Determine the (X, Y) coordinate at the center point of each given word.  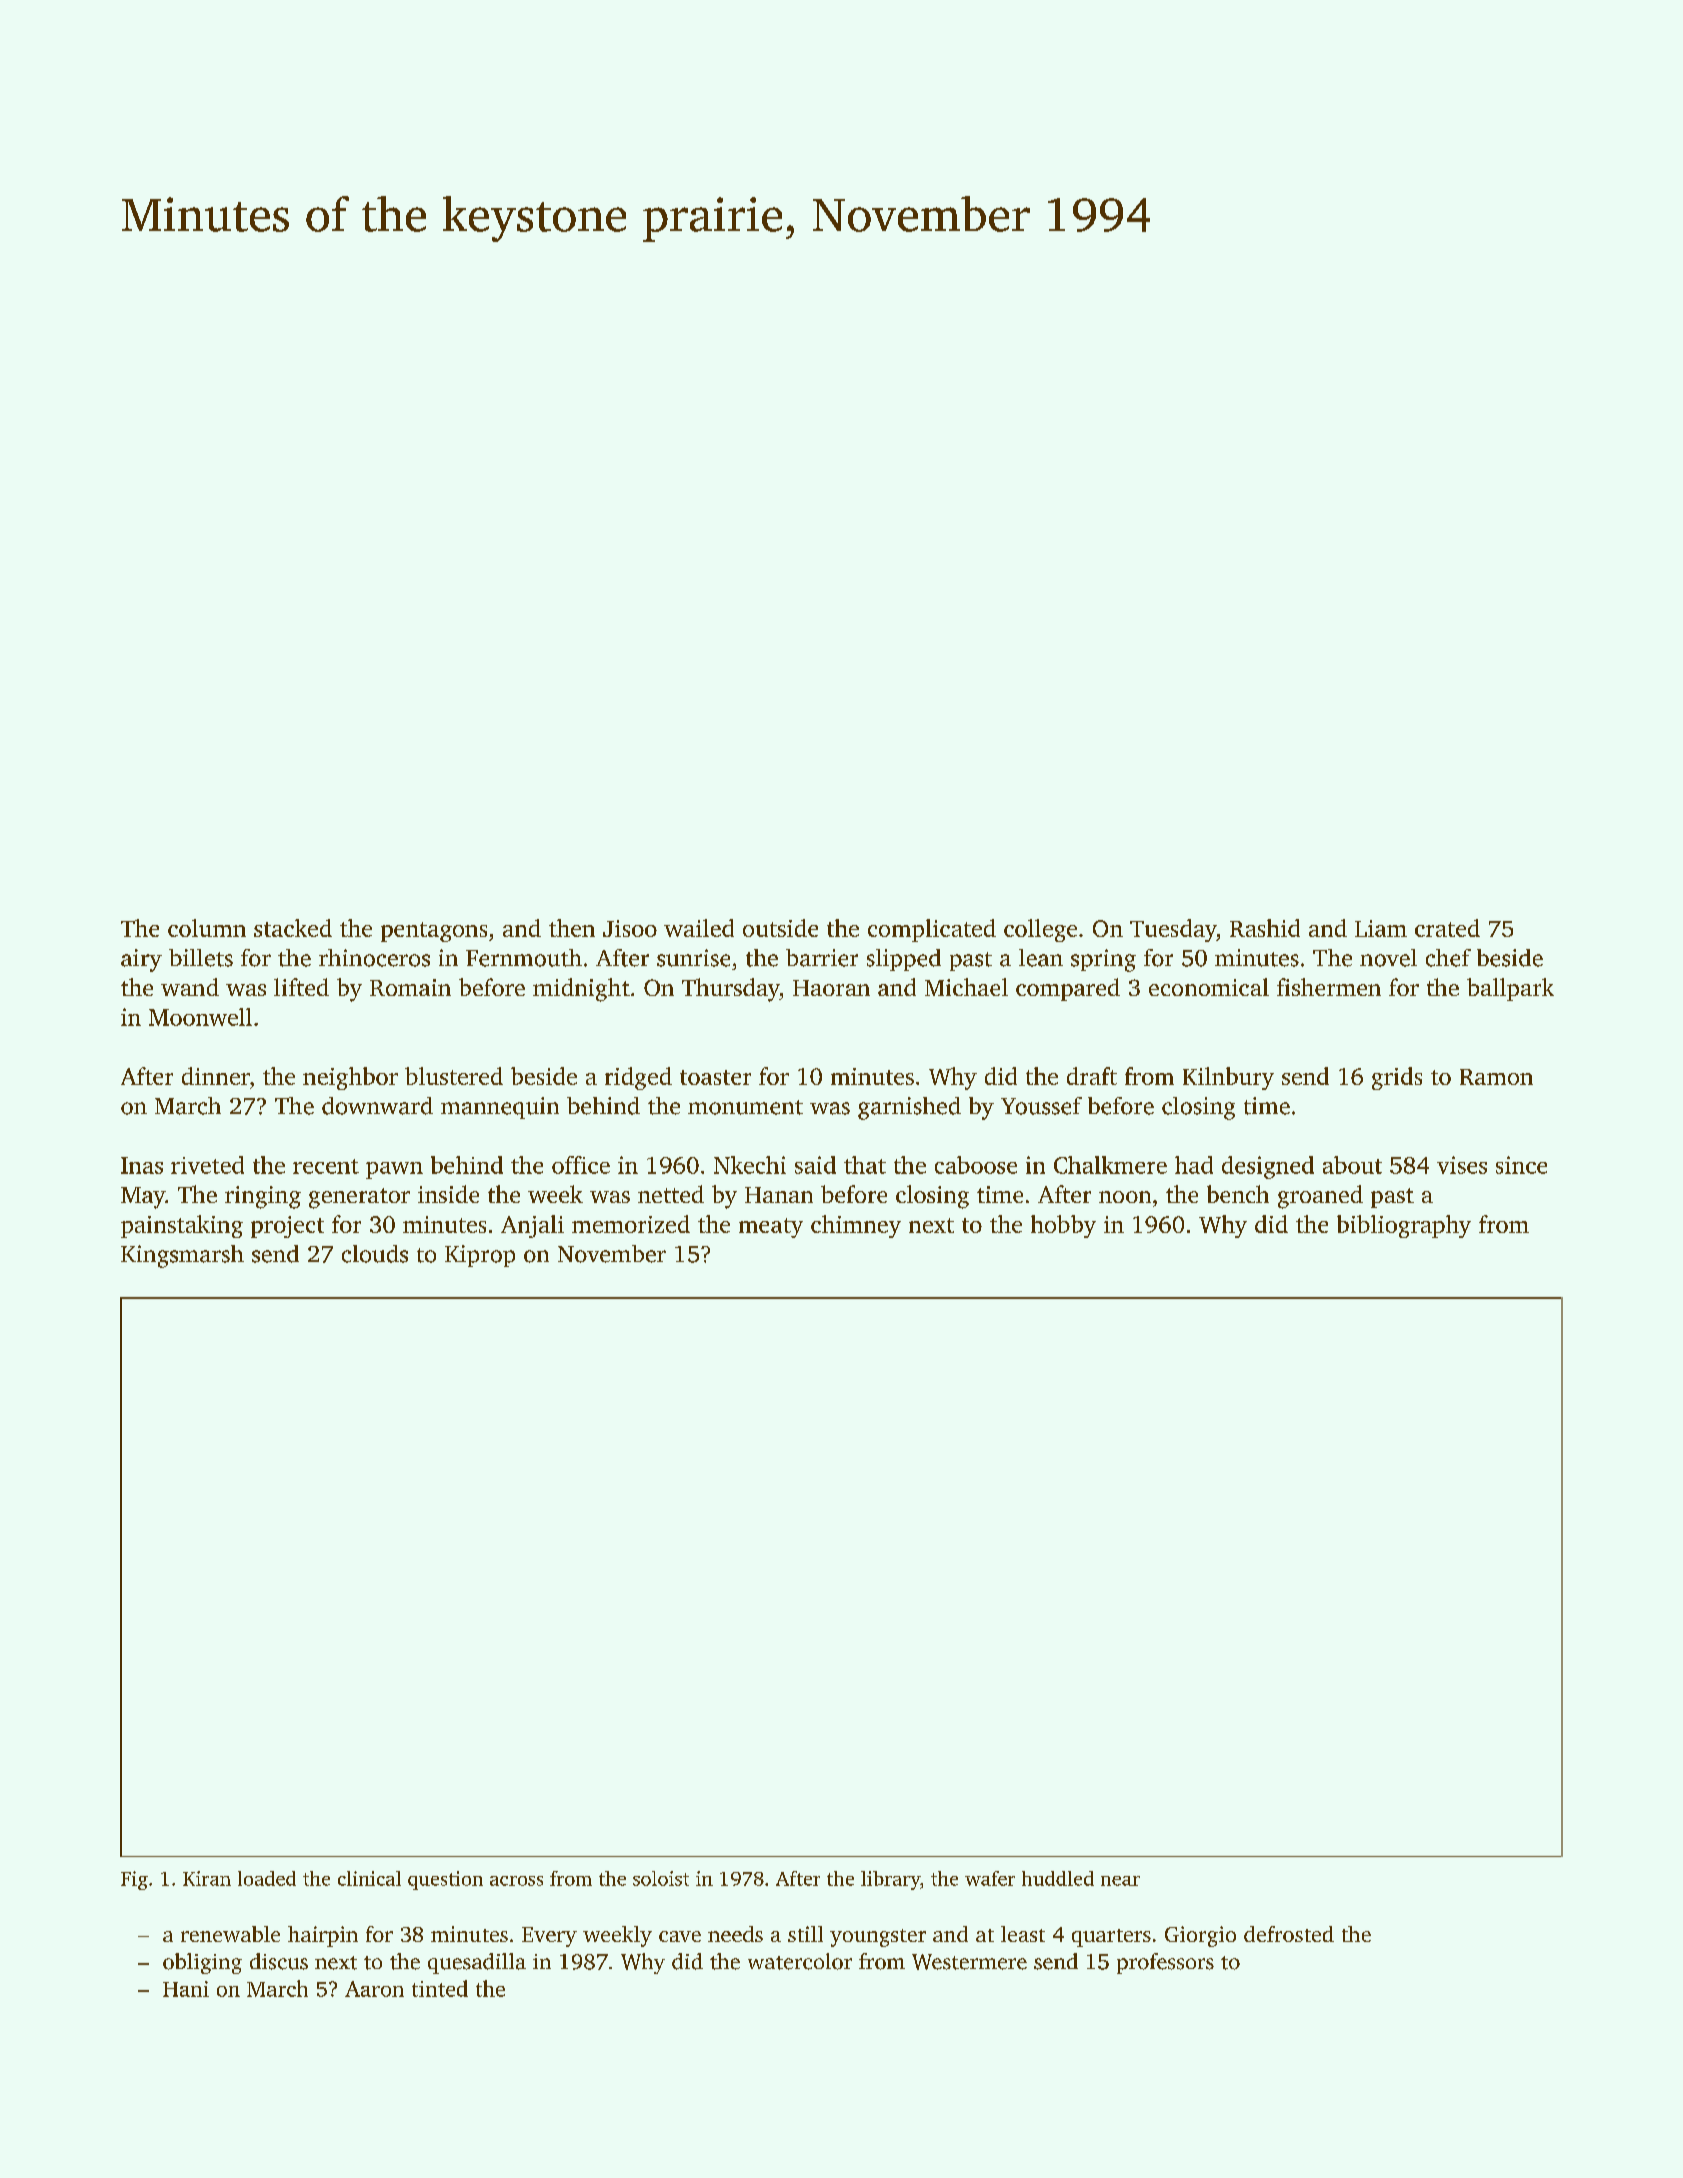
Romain (410, 987)
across (516, 1881)
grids (1397, 1078)
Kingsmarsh (182, 1256)
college (1040, 930)
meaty (771, 1228)
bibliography (1404, 1226)
